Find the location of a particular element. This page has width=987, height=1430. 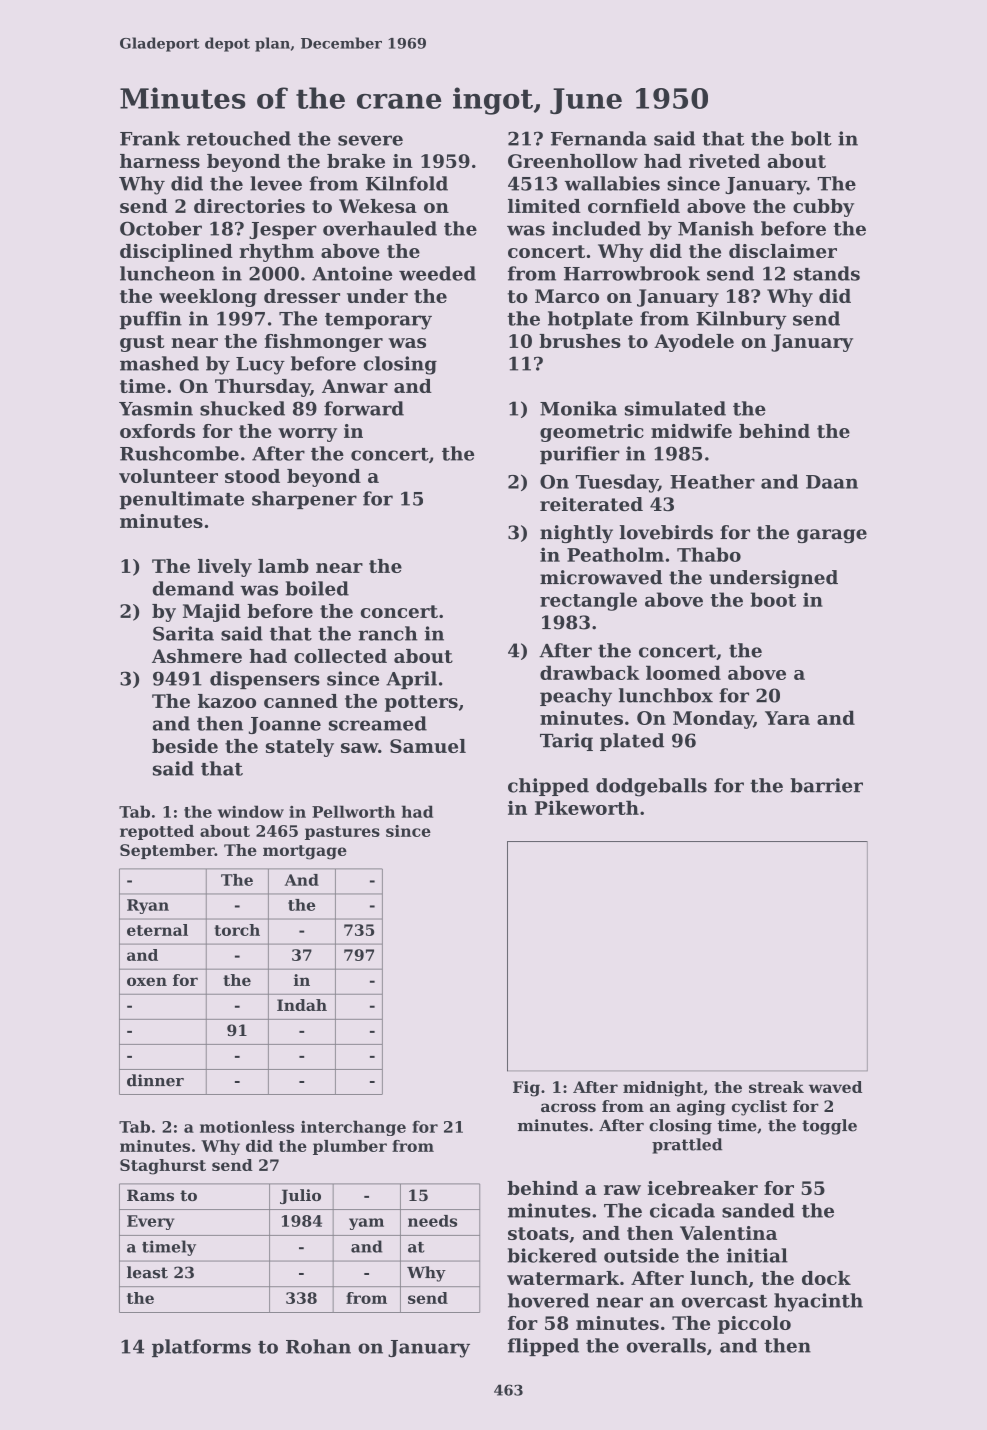

directories is located at coordinates (249, 206).
